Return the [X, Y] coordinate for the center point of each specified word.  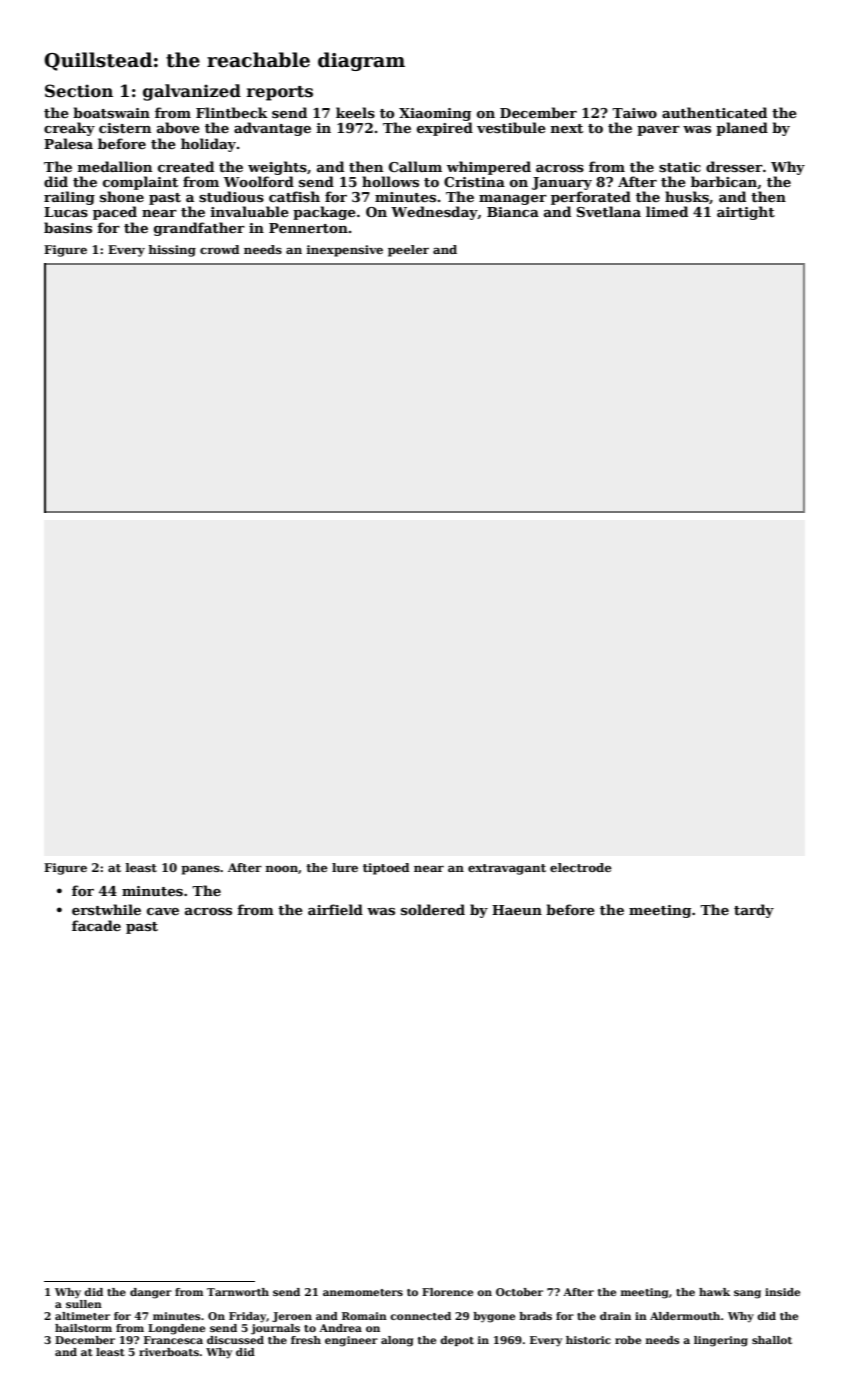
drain [615, 1316]
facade [96, 925]
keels [355, 112]
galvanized [192, 92]
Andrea [340, 1328]
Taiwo [634, 113]
